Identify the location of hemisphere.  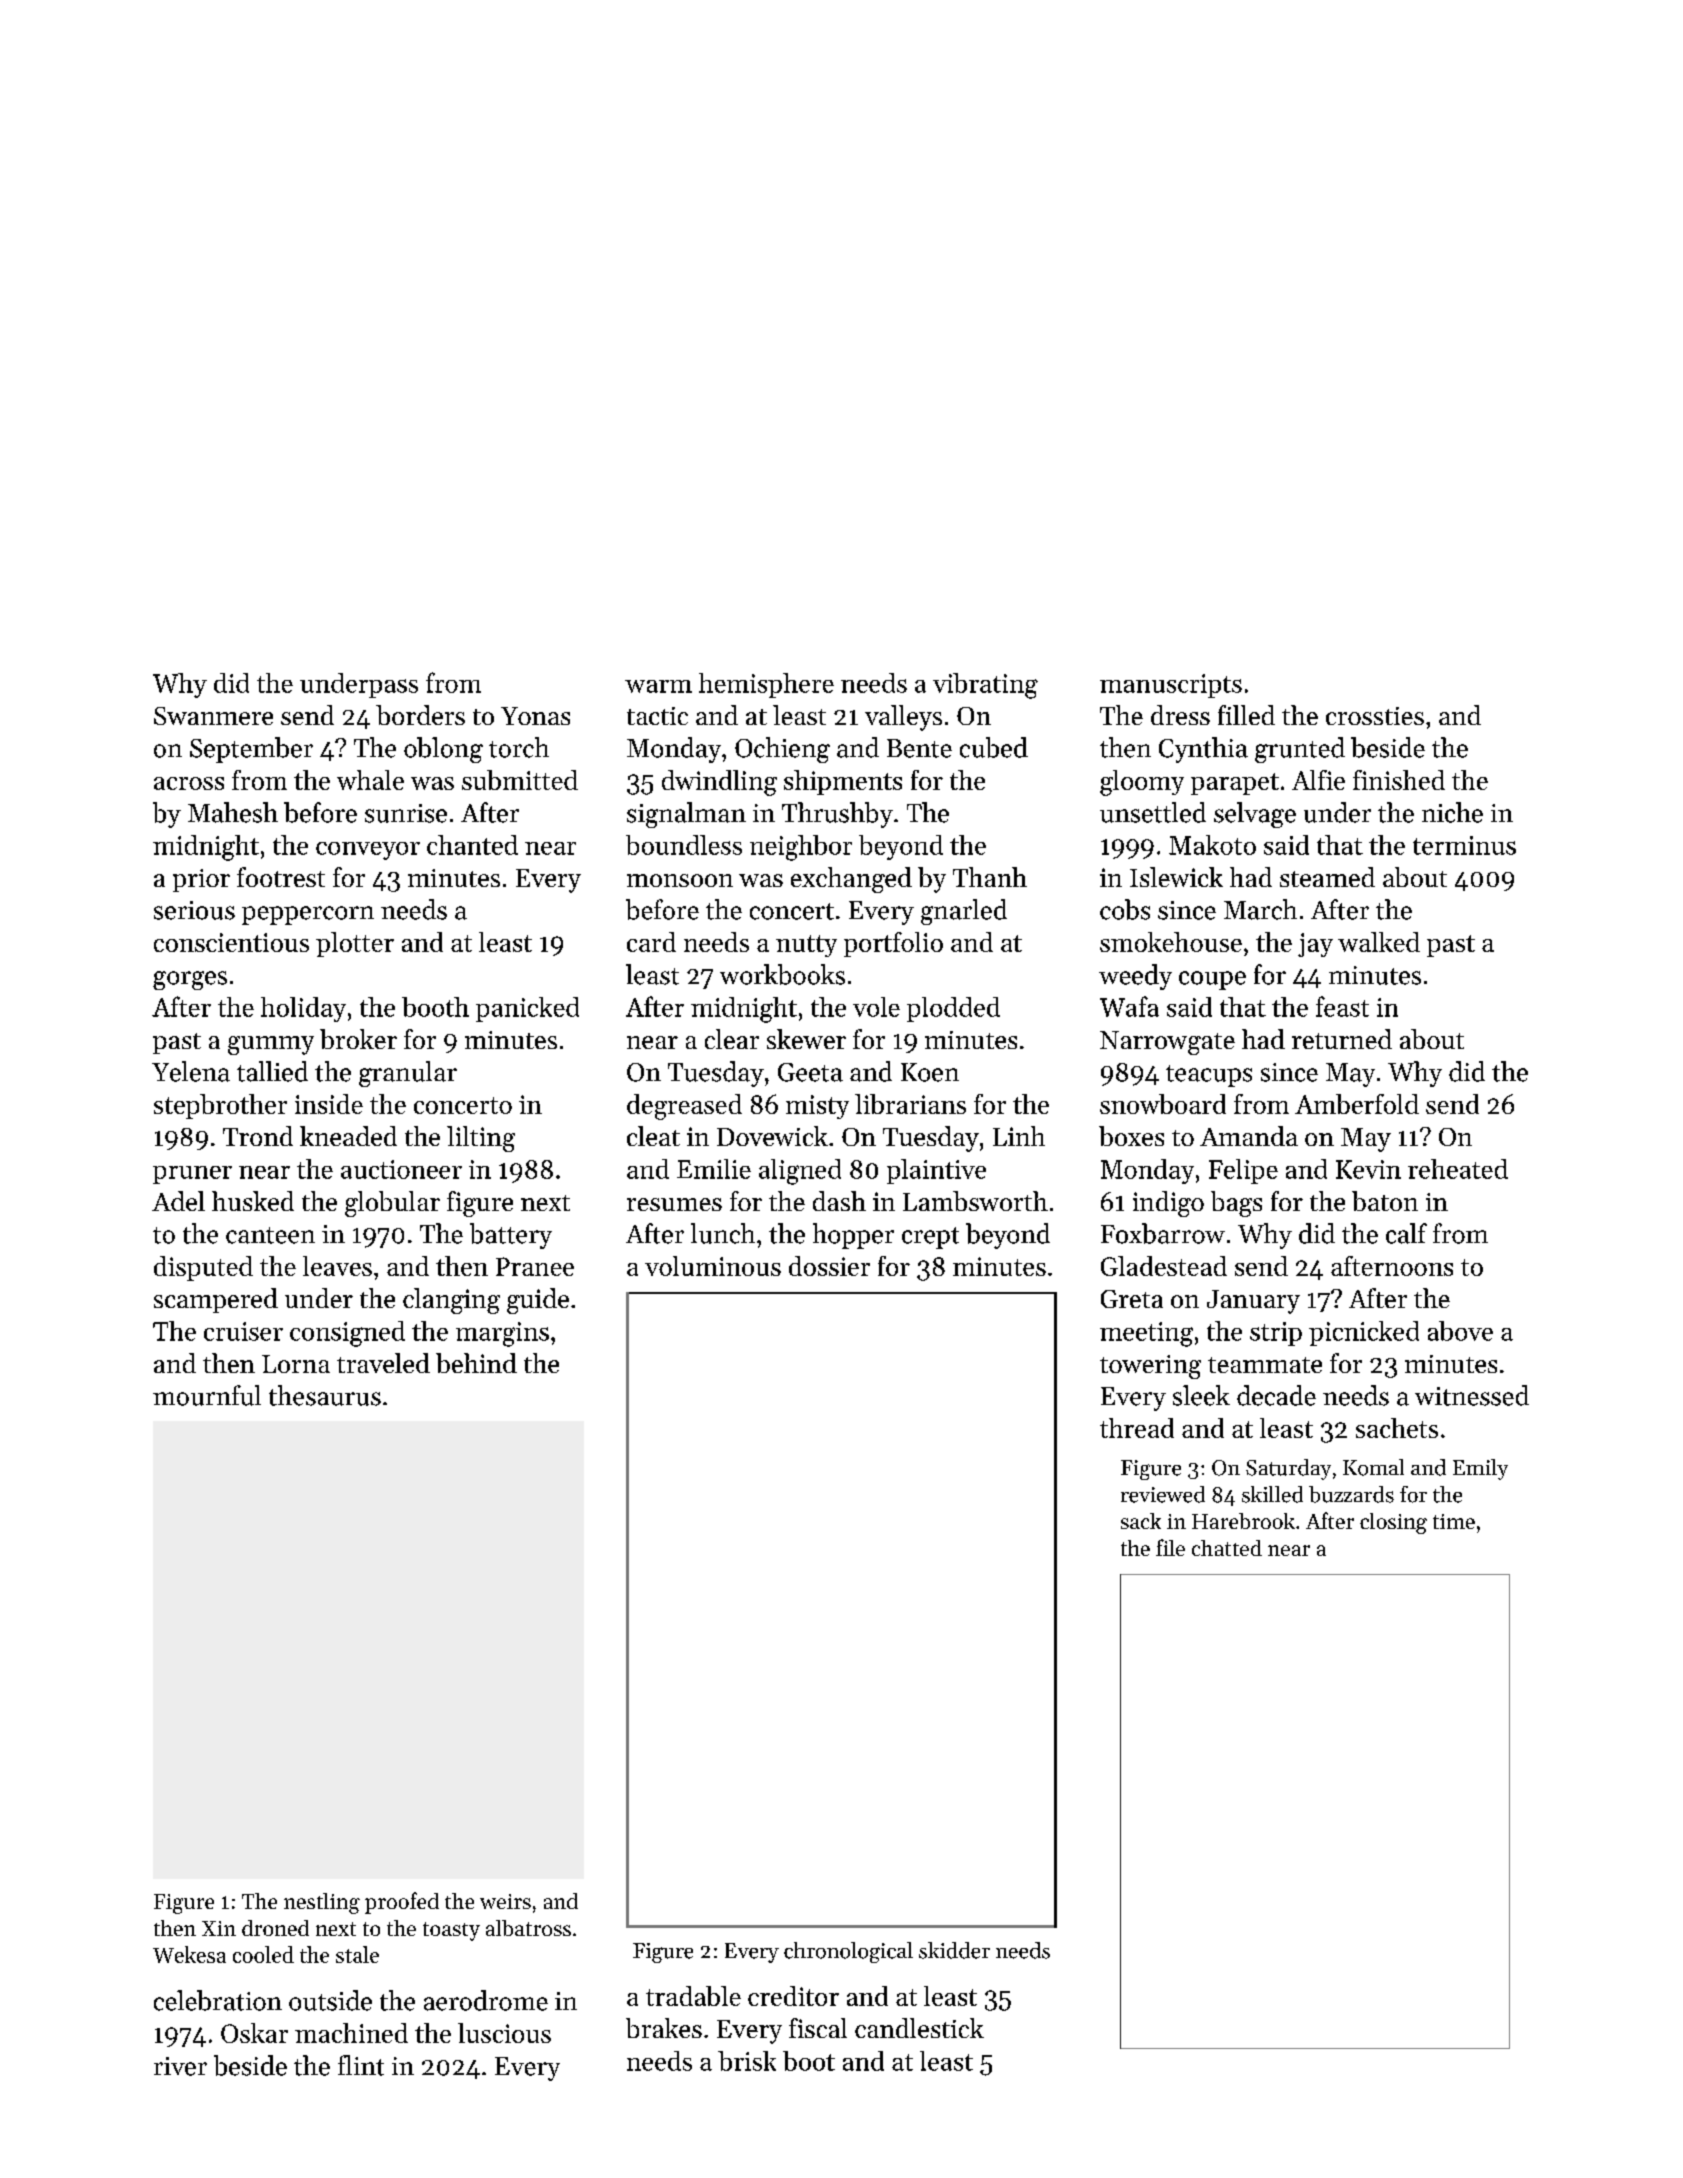
(766, 685).
